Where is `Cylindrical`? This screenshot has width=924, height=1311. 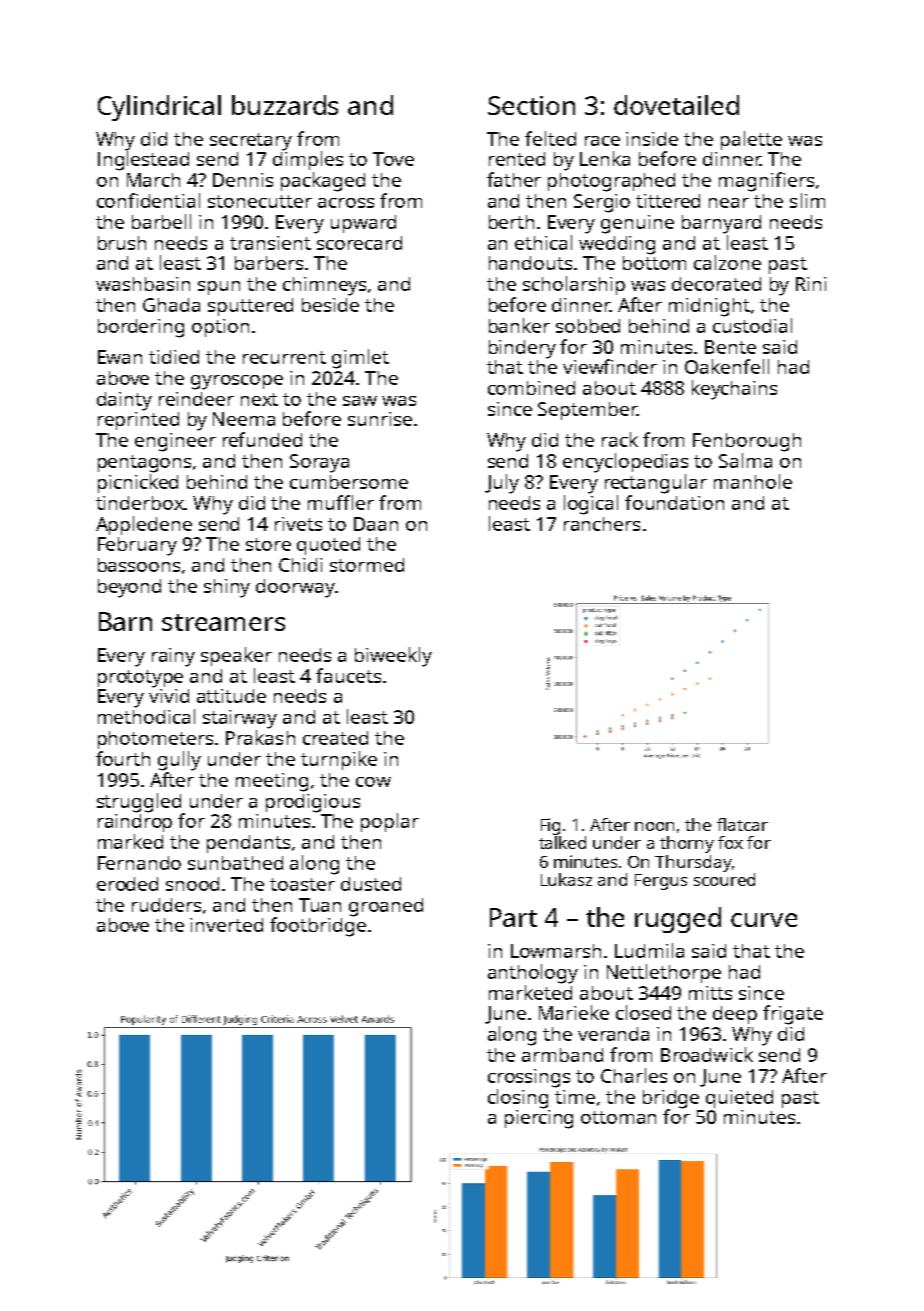 Cylindrical is located at coordinates (159, 108).
